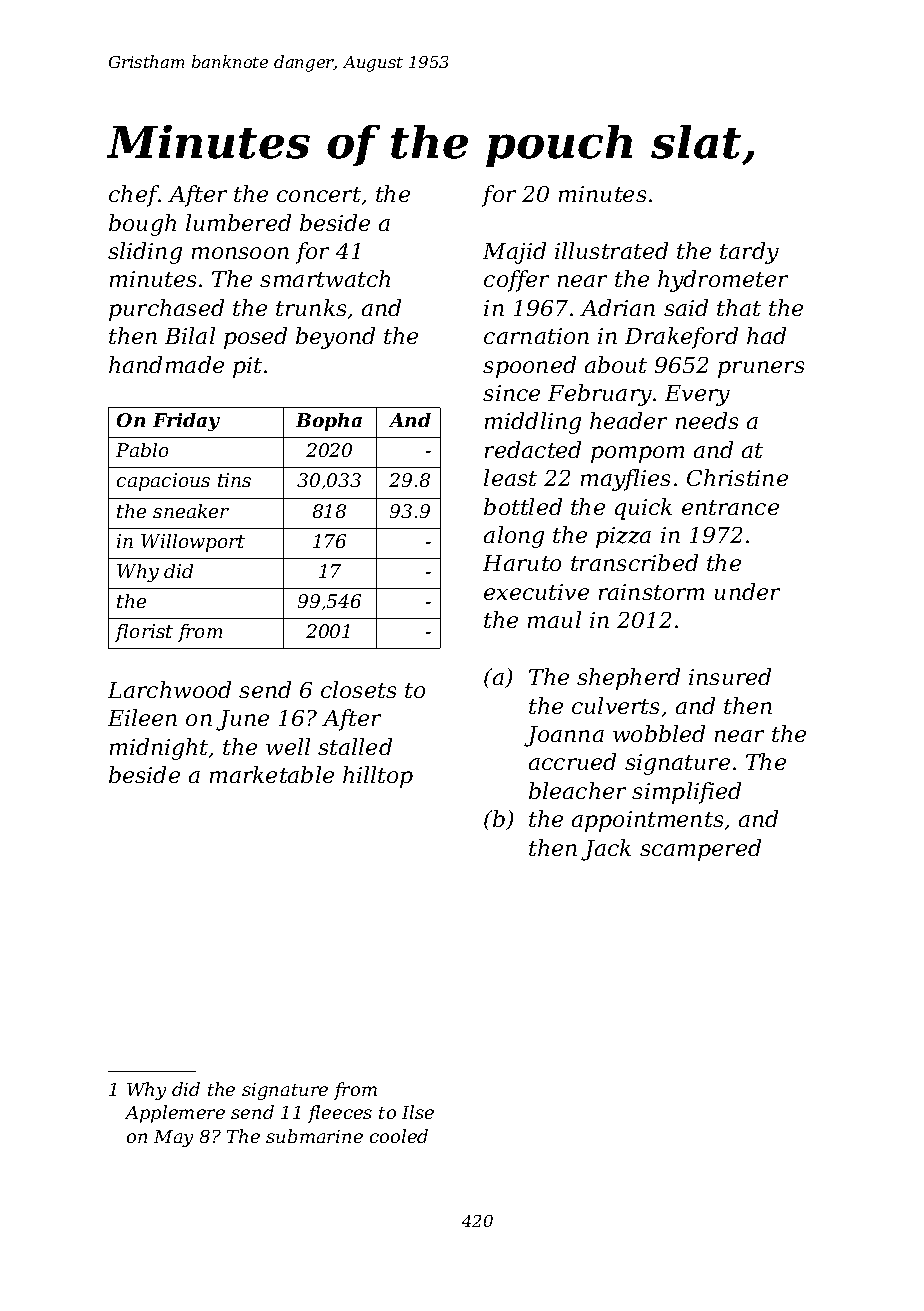  I want to click on under, so click(747, 591).
